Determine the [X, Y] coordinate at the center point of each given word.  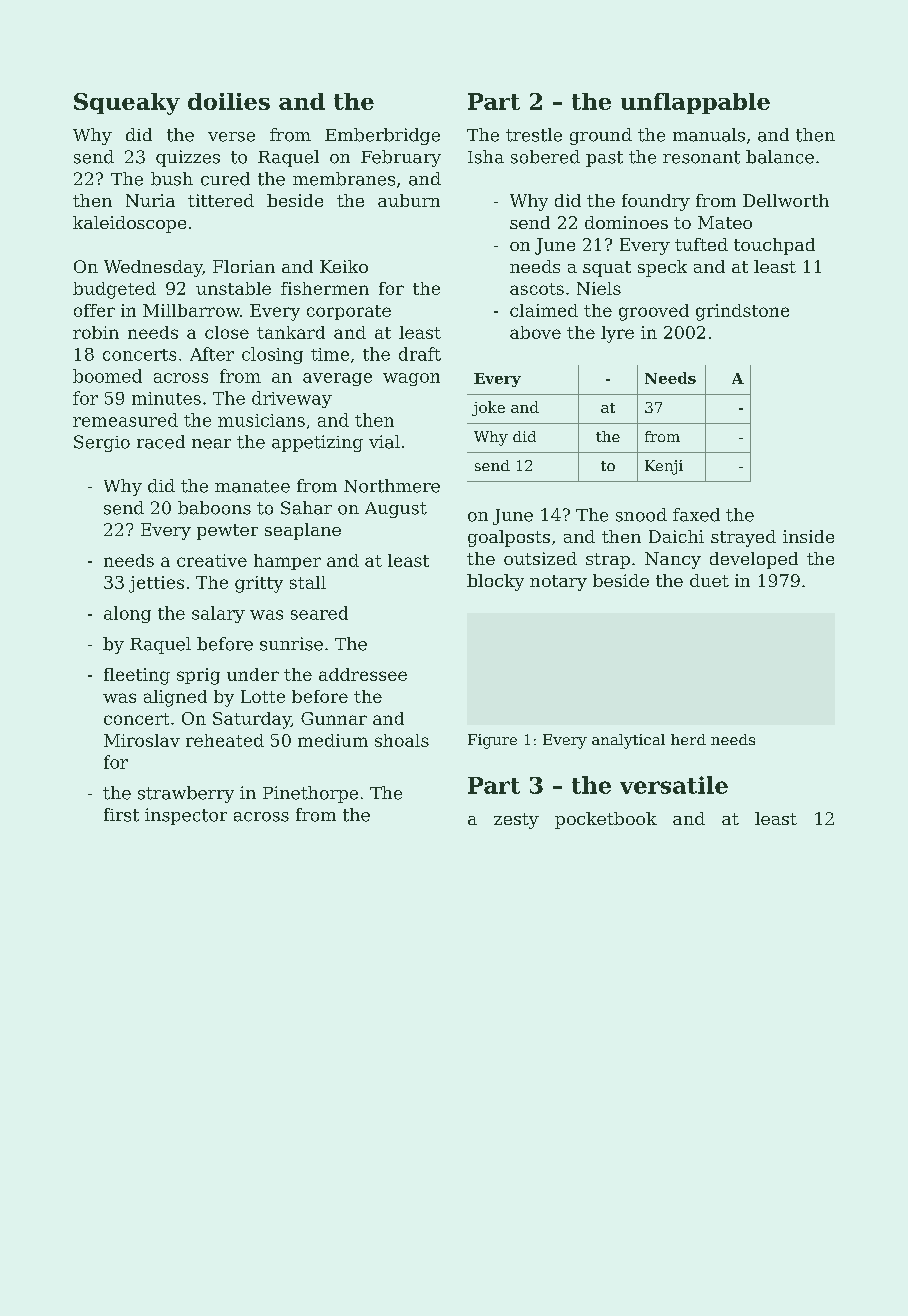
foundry [656, 202]
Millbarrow [191, 310]
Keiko [344, 266]
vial [384, 442]
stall [308, 582]
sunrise [291, 644]
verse [231, 137]
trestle [534, 135]
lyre [617, 334]
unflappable [695, 103]
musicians [261, 420]
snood [641, 515]
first [121, 815]
